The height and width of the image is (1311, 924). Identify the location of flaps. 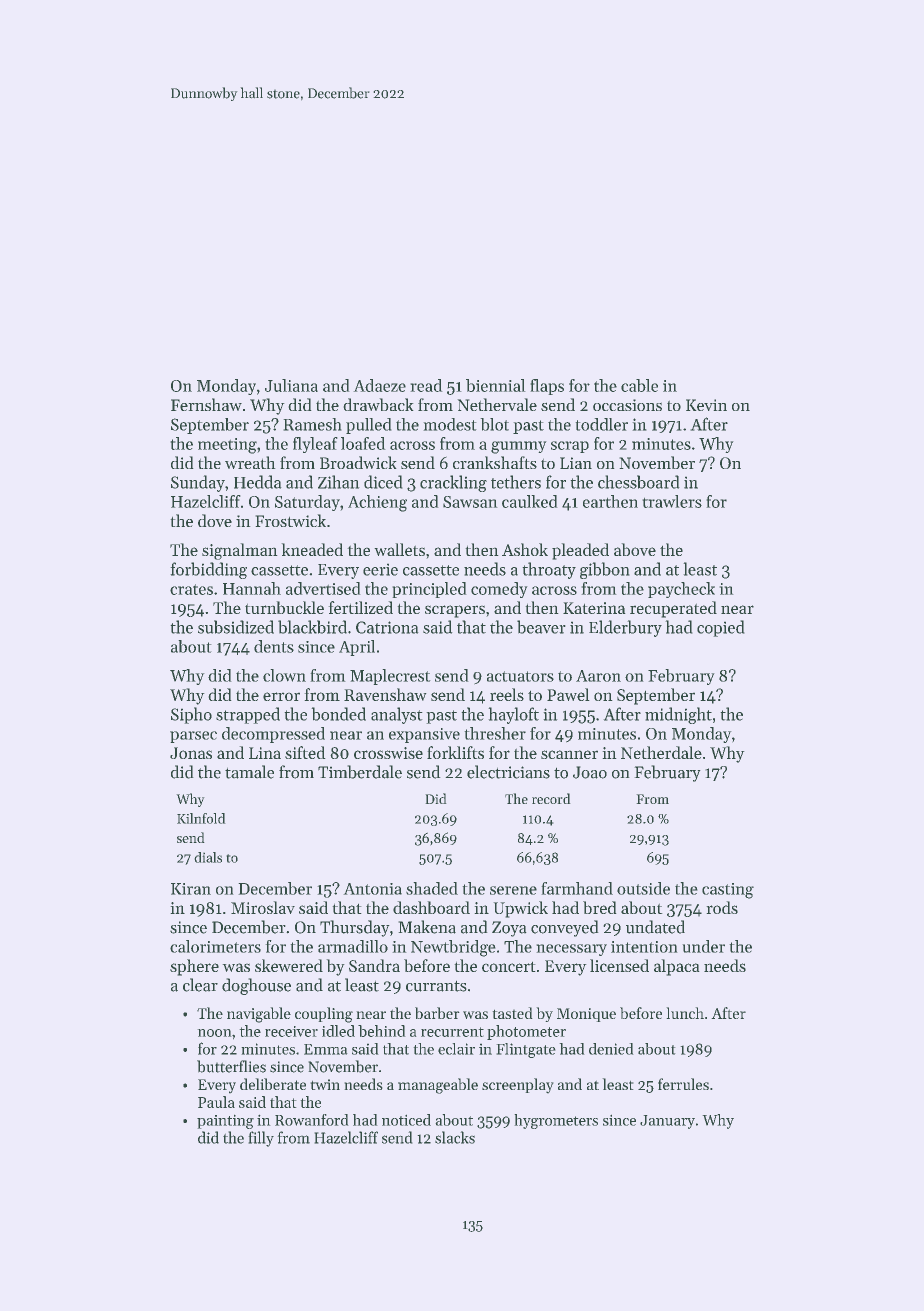
(547, 387).
